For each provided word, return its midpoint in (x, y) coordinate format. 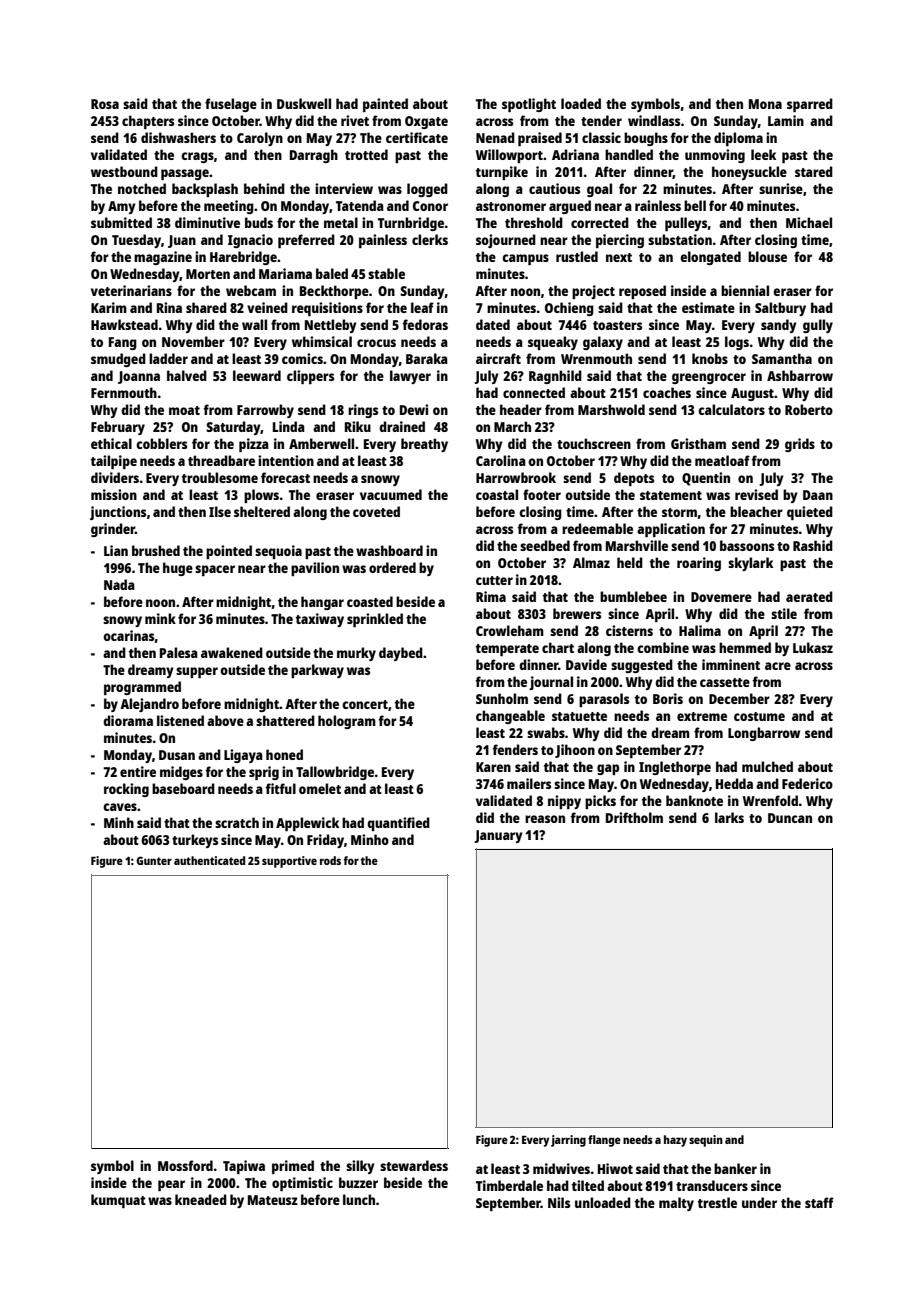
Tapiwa (244, 1167)
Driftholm (634, 817)
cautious (554, 188)
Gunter (154, 860)
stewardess (414, 1165)
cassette (725, 682)
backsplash (205, 190)
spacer (215, 570)
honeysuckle (749, 173)
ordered (392, 567)
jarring (568, 1141)
